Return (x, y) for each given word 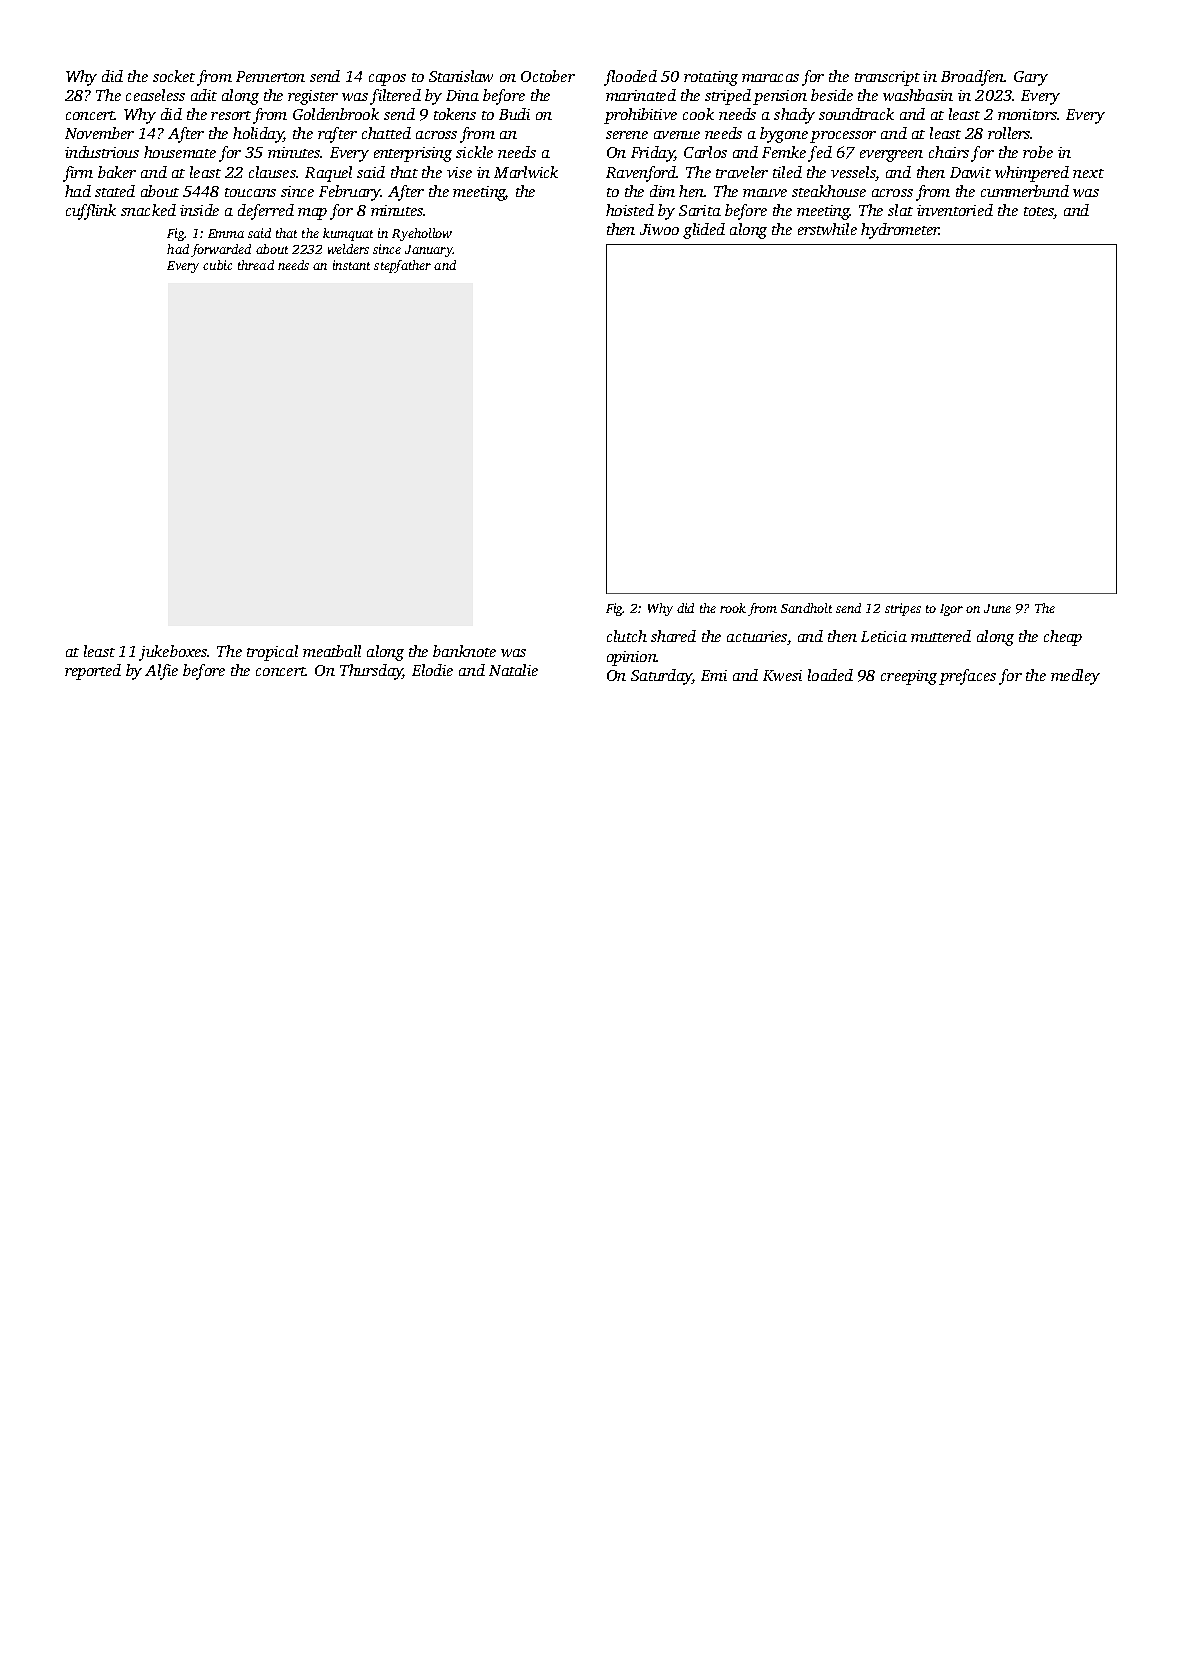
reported (93, 672)
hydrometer (900, 231)
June (997, 608)
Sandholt (806, 608)
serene (627, 135)
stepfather (402, 266)
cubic (217, 265)
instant (351, 265)
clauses (272, 172)
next (1088, 173)
